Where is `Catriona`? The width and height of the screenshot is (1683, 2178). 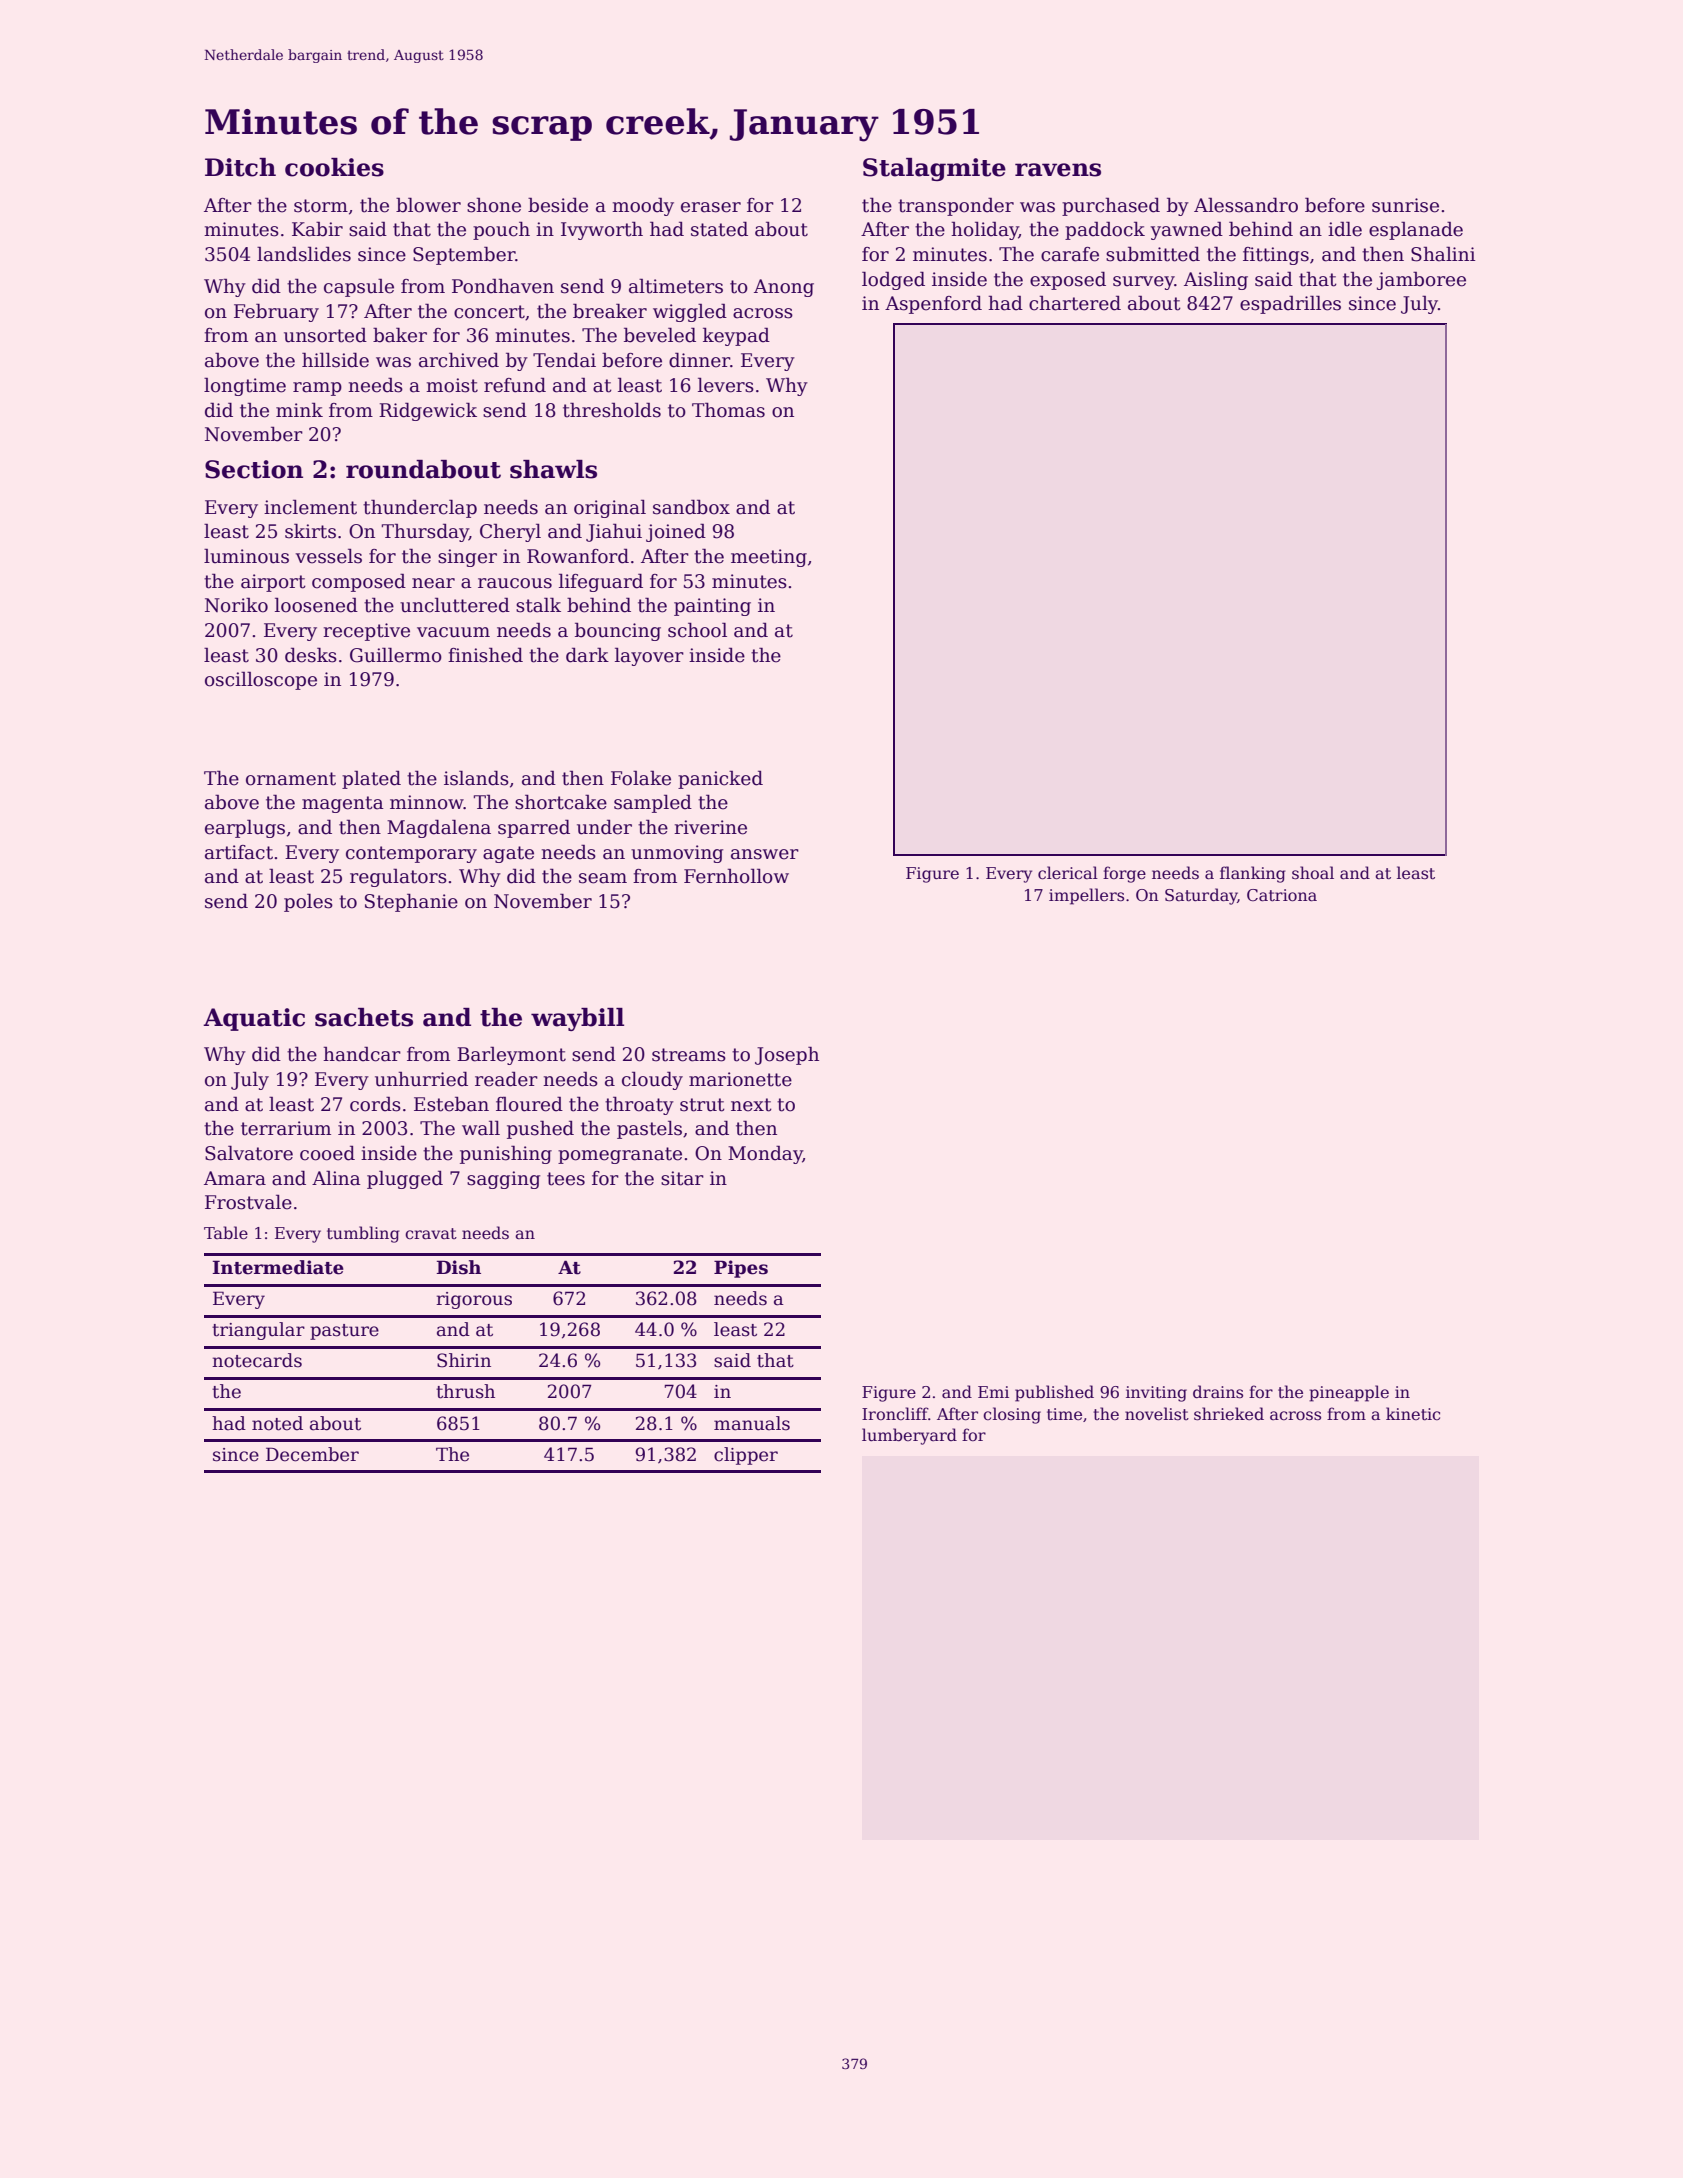
Catriona is located at coordinates (1282, 895).
